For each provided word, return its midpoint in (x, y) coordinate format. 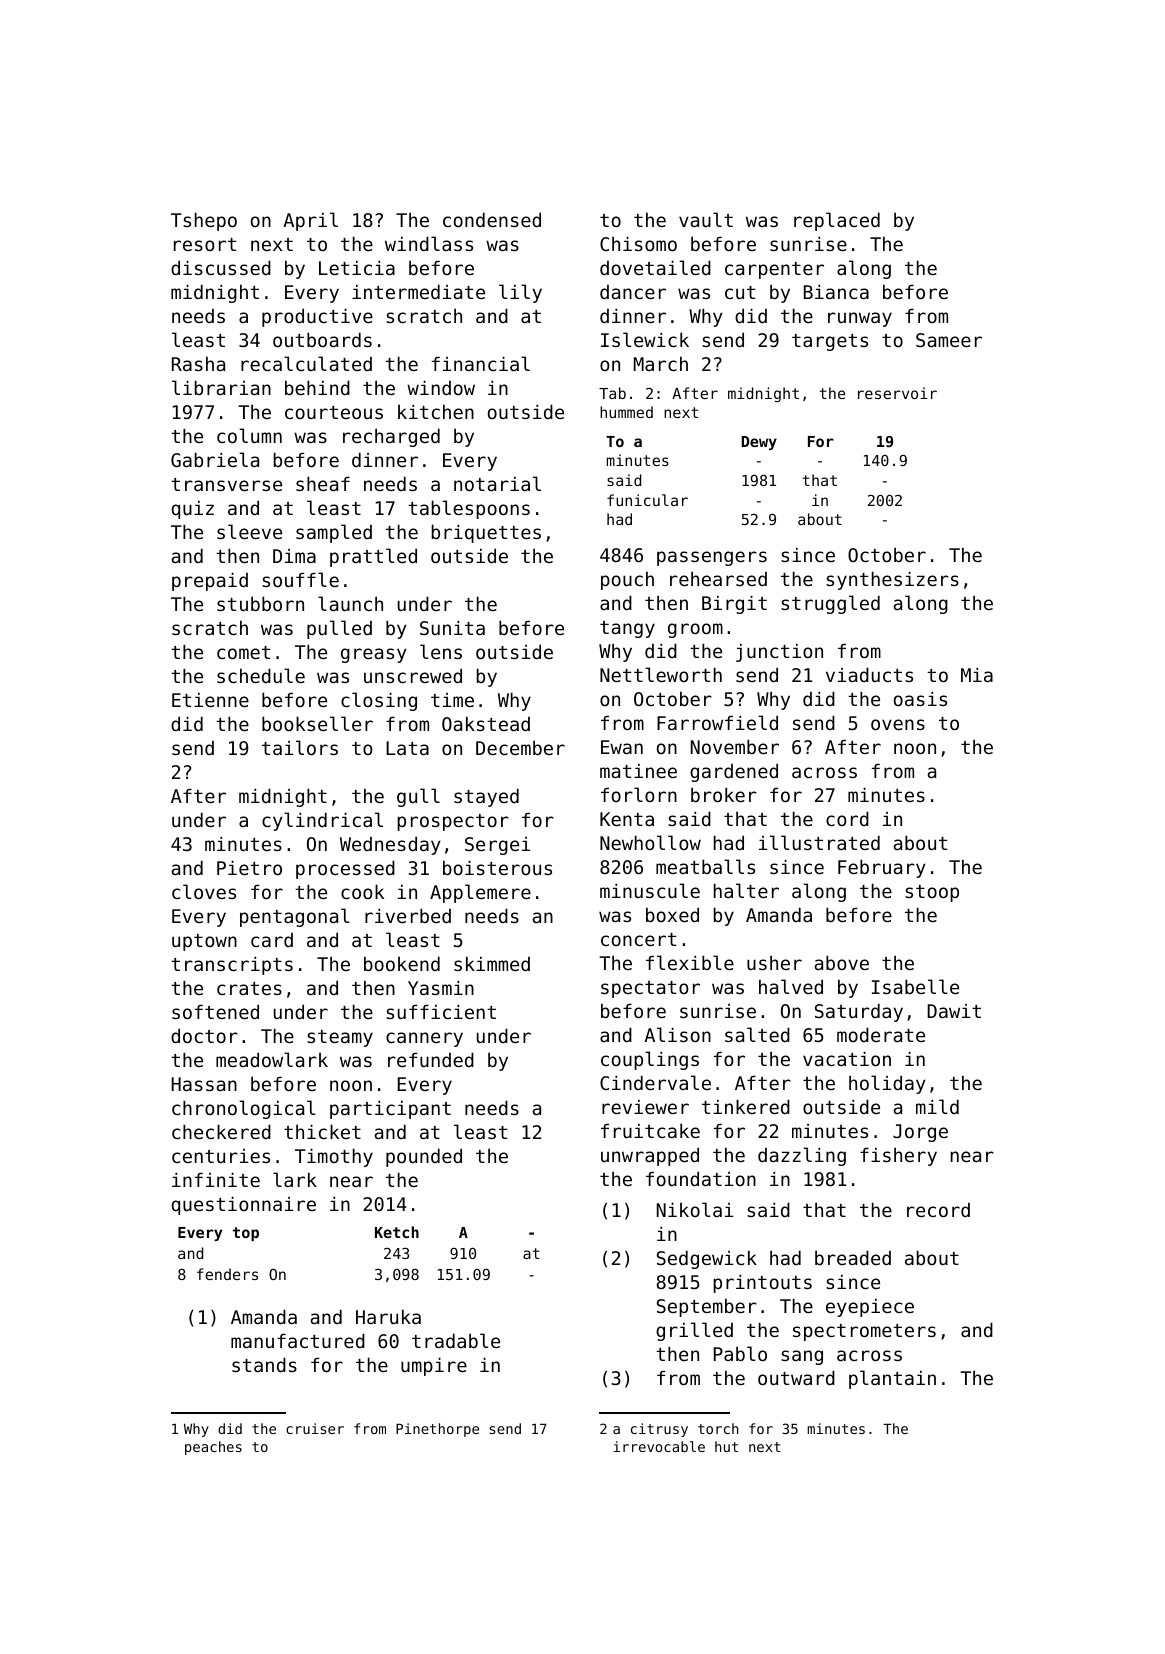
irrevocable (659, 1446)
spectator (650, 989)
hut (726, 1446)
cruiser (315, 1428)
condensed (492, 219)
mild (937, 1106)
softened (215, 1011)
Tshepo (204, 221)
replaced (837, 221)
